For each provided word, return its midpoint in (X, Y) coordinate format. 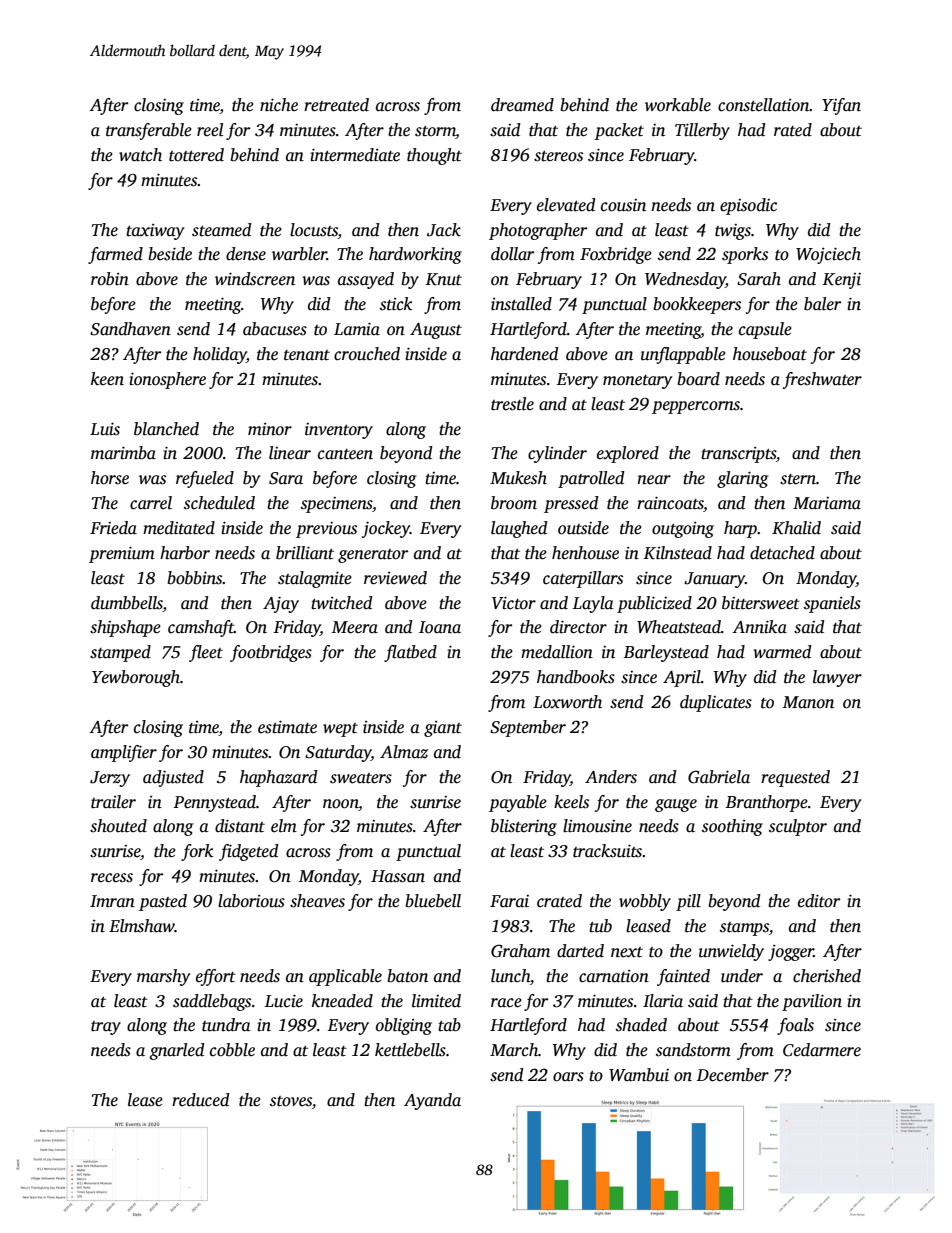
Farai (509, 901)
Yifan (841, 106)
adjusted (173, 778)
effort (216, 977)
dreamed (522, 105)
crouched (367, 354)
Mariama (827, 503)
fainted (683, 977)
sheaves (317, 901)
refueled (205, 479)
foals (795, 1026)
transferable (149, 131)
